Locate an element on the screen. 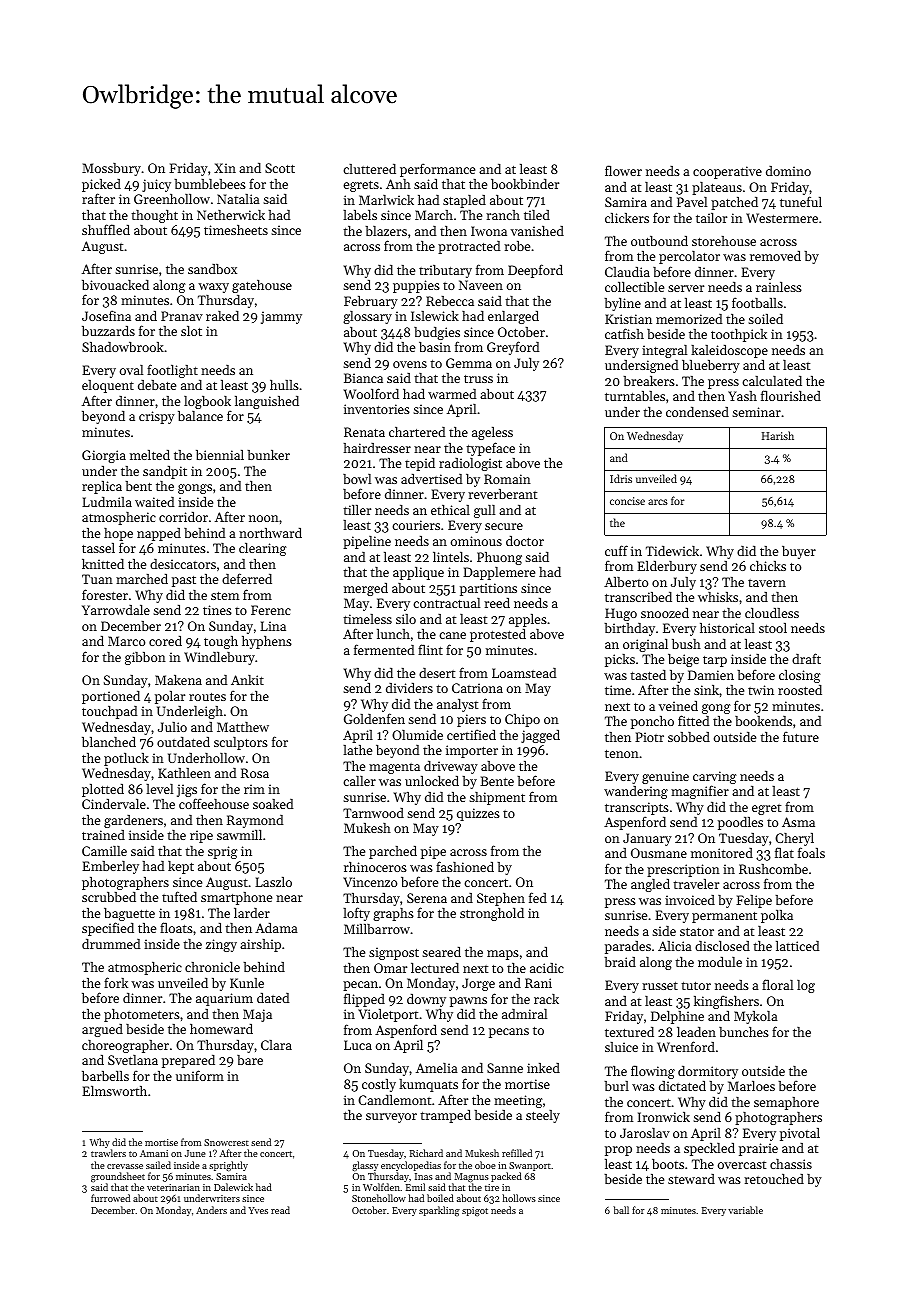  variable is located at coordinates (745, 1210).
